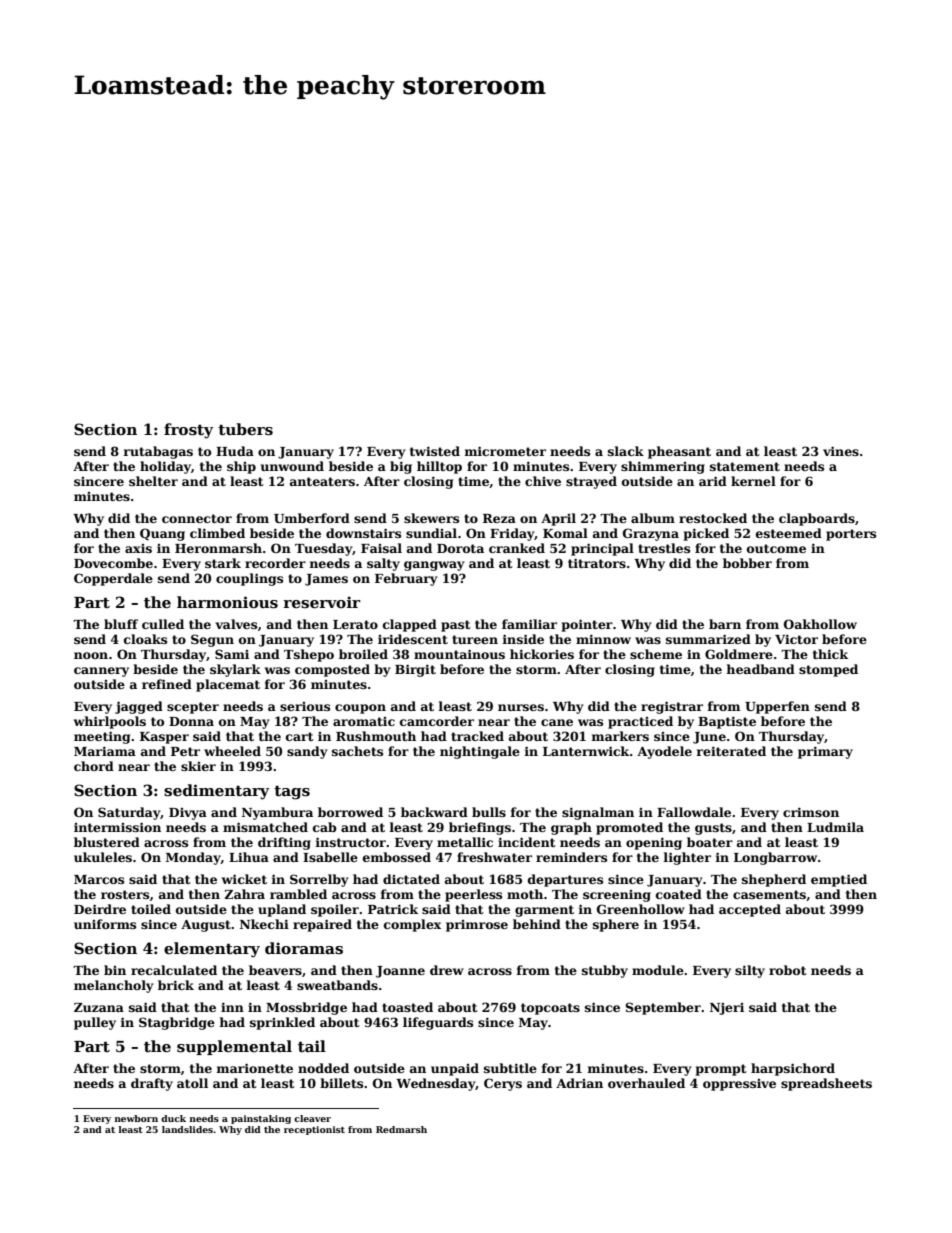 This screenshot has width=952, height=1233. Describe the element at coordinates (521, 707) in the screenshot. I see `nurses` at that location.
